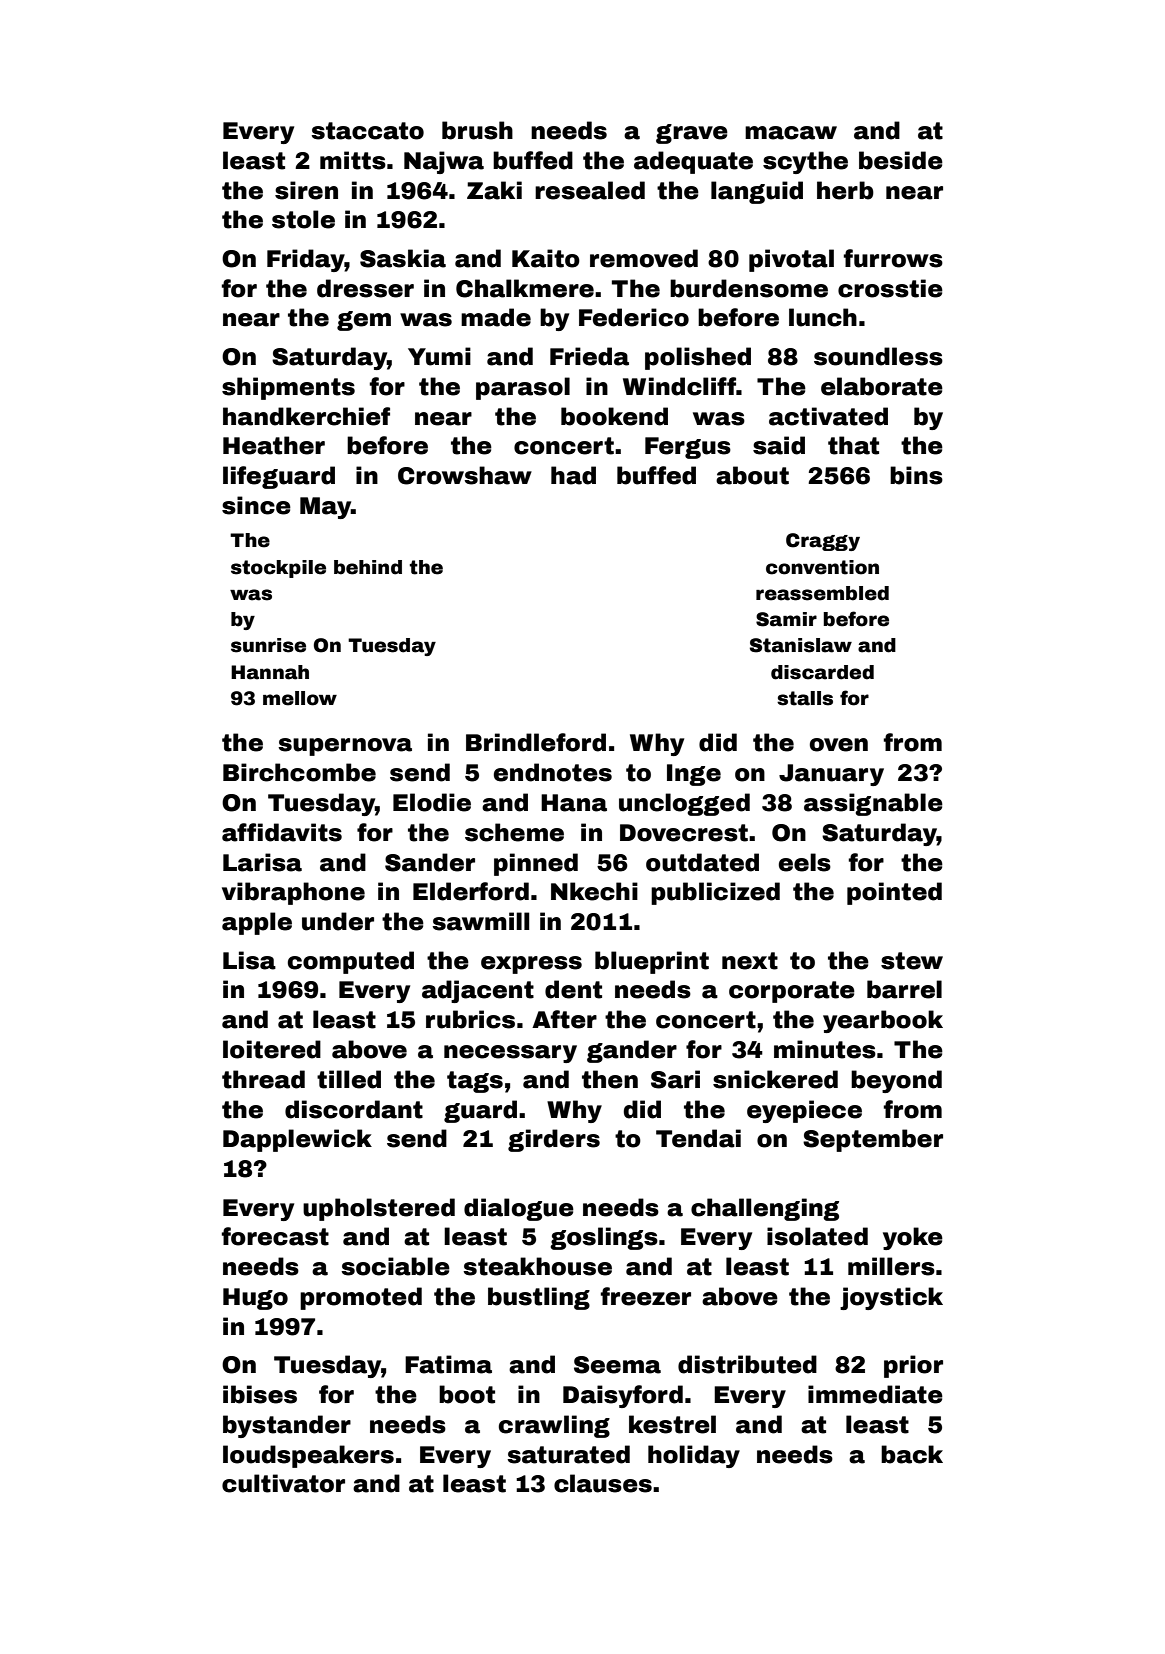  What do you see at coordinates (260, 1394) in the screenshot?
I see `ibises` at bounding box center [260, 1394].
